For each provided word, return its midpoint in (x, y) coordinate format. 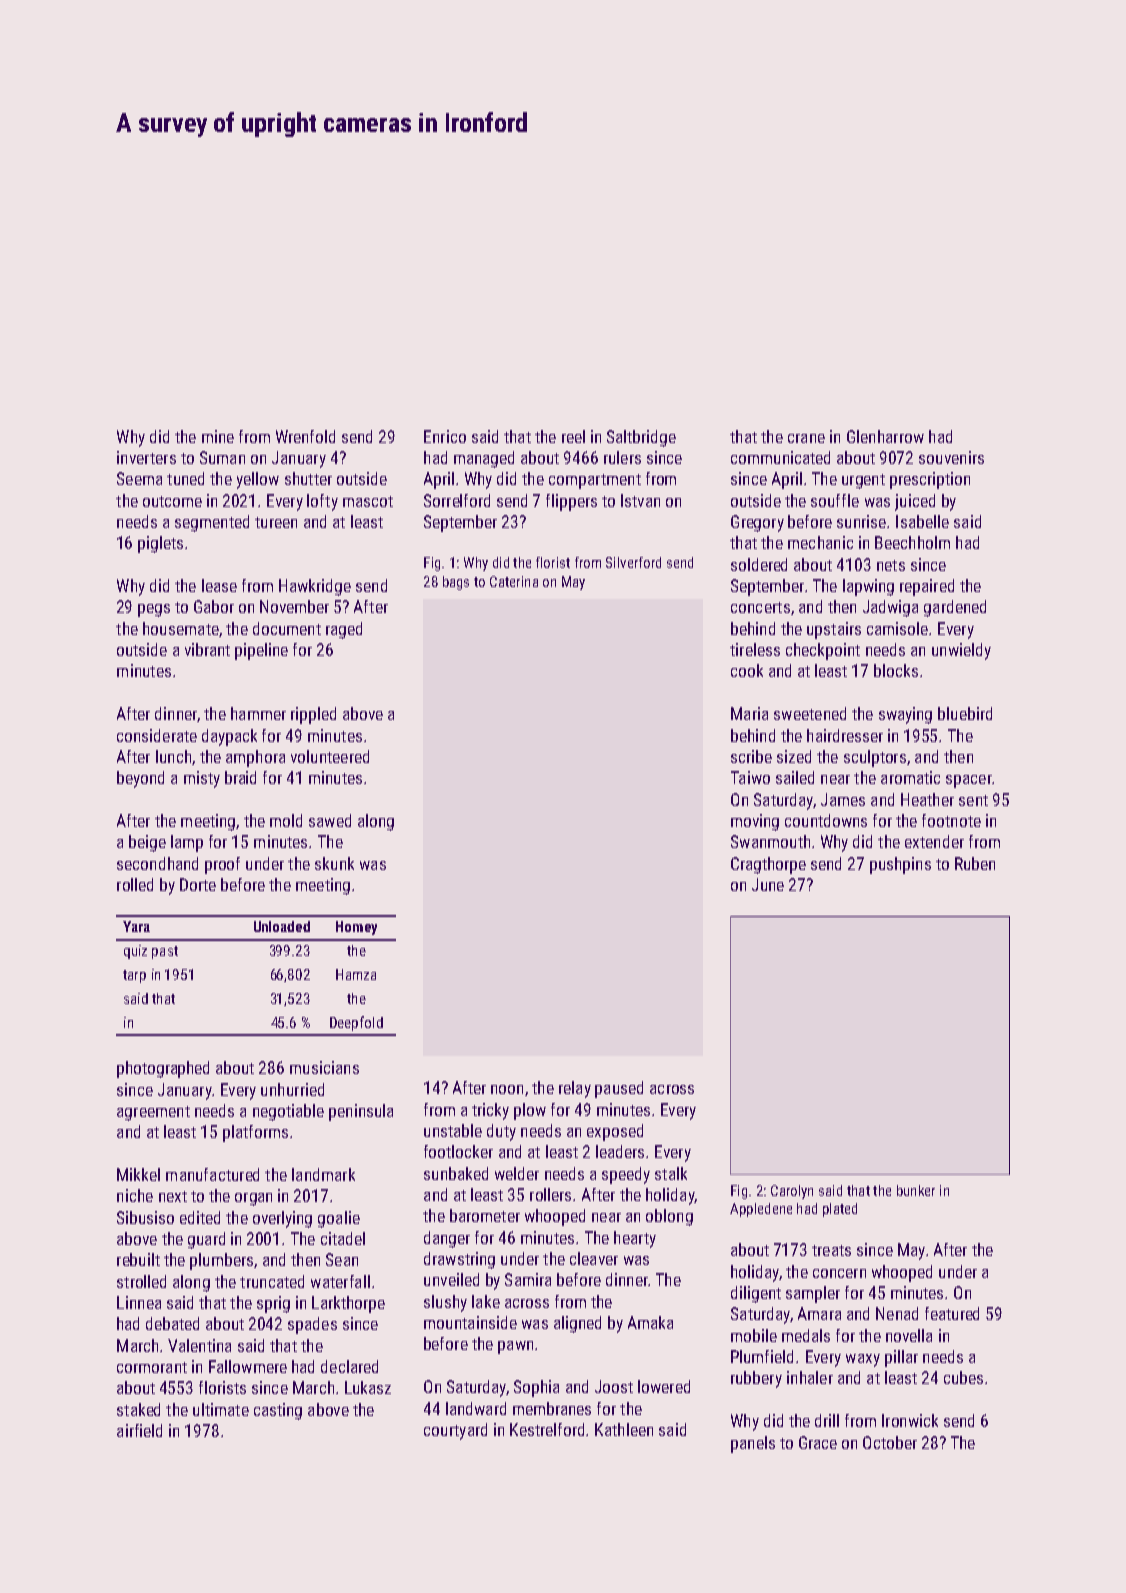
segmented (212, 523)
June (768, 884)
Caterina (514, 581)
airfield (139, 1430)
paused (619, 1089)
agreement (153, 1113)
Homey (356, 928)
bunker (916, 1190)
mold (286, 820)
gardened (955, 608)
